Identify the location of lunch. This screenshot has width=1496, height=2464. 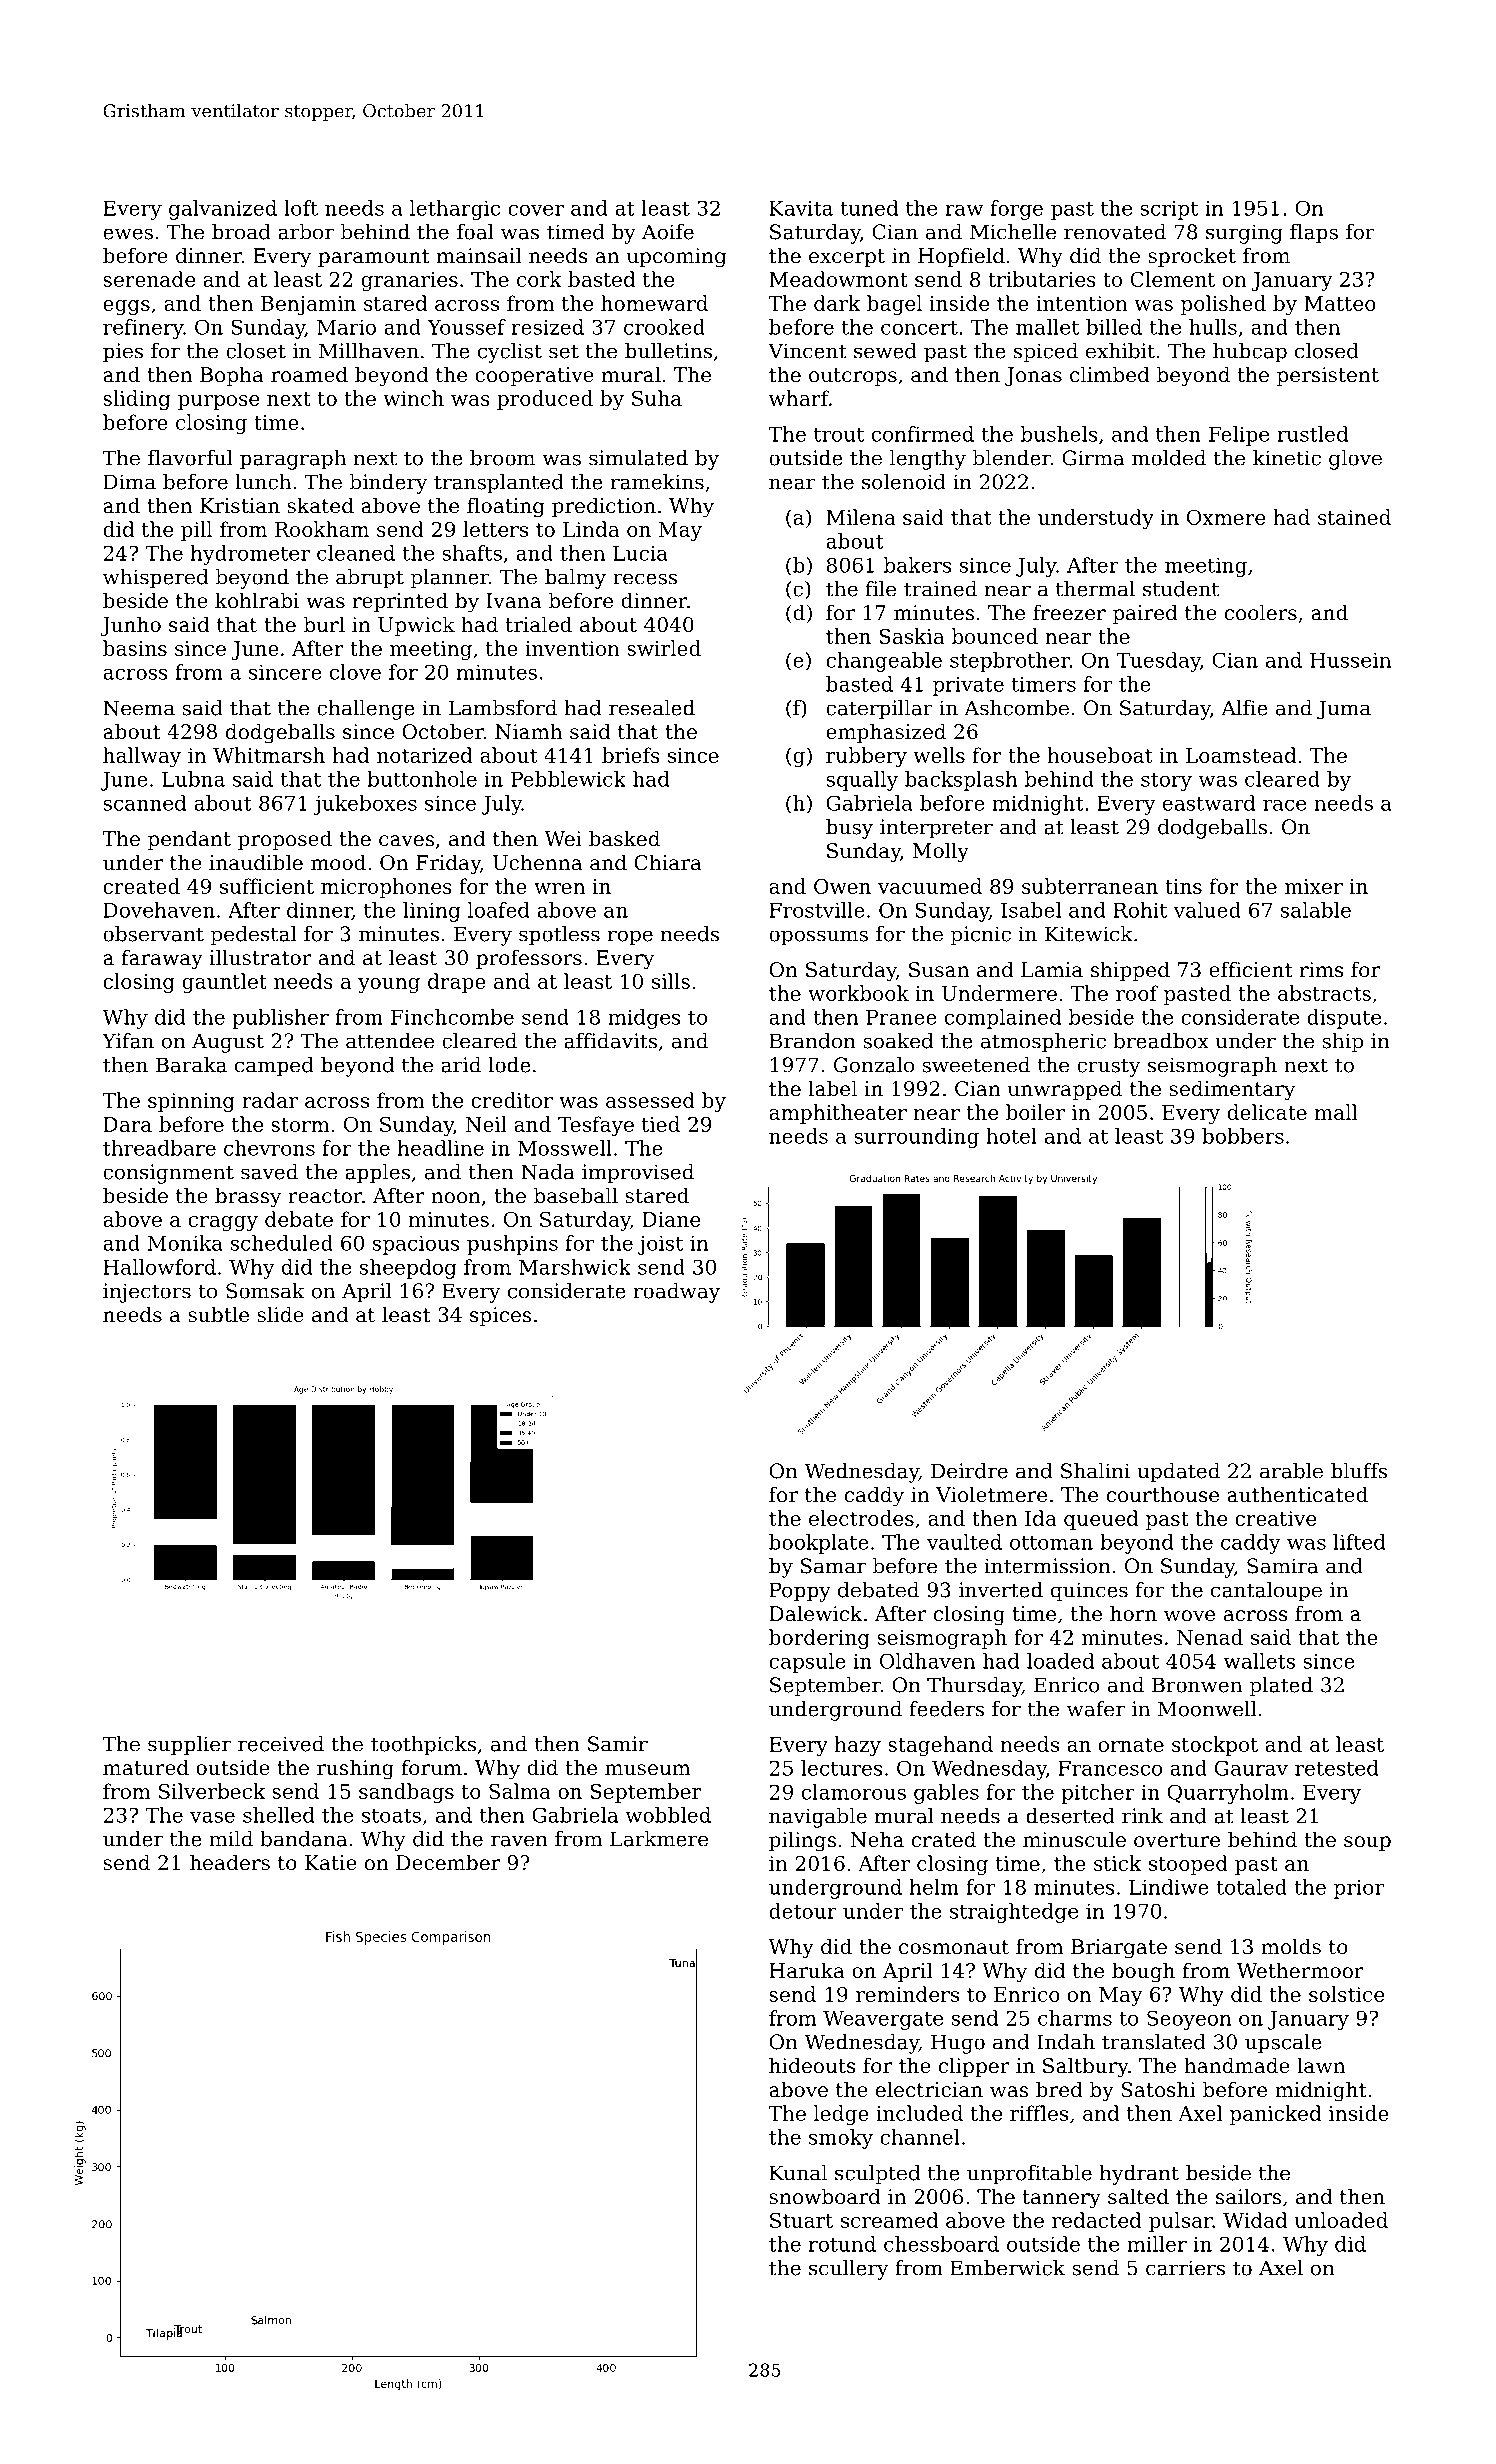
(263, 482).
